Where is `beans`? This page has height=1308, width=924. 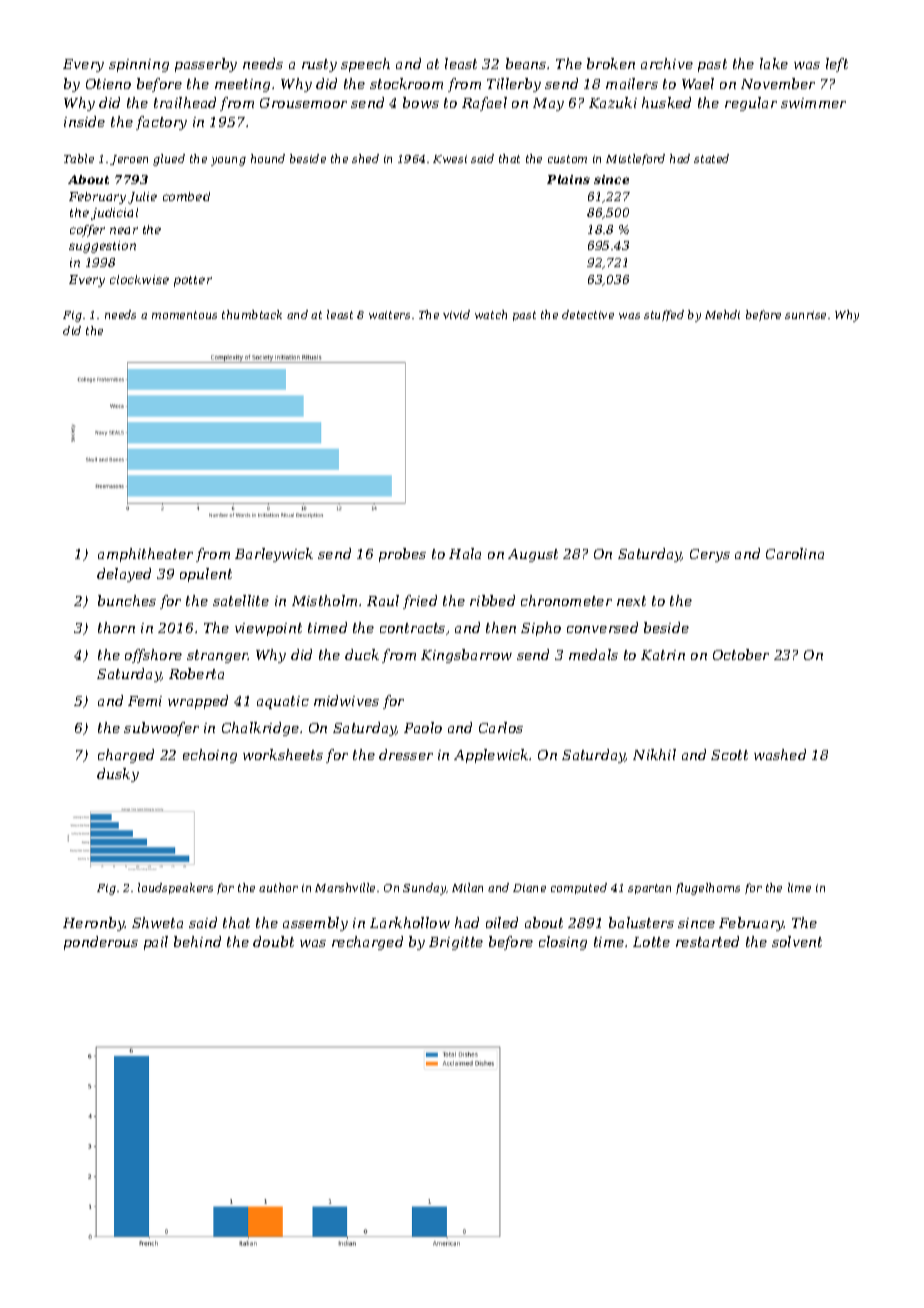 beans is located at coordinates (526, 63).
